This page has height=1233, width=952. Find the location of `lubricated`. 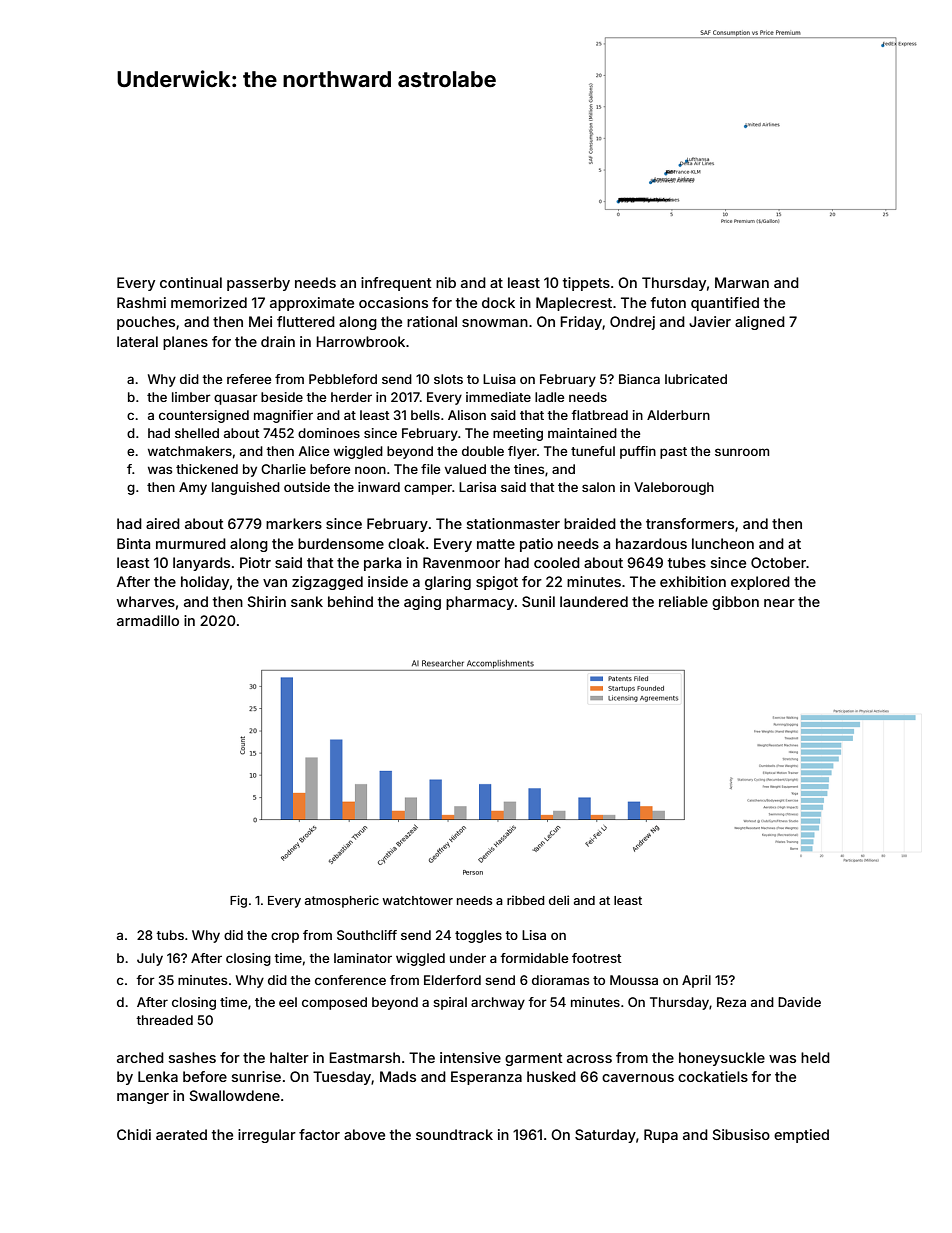

lubricated is located at coordinates (696, 379).
